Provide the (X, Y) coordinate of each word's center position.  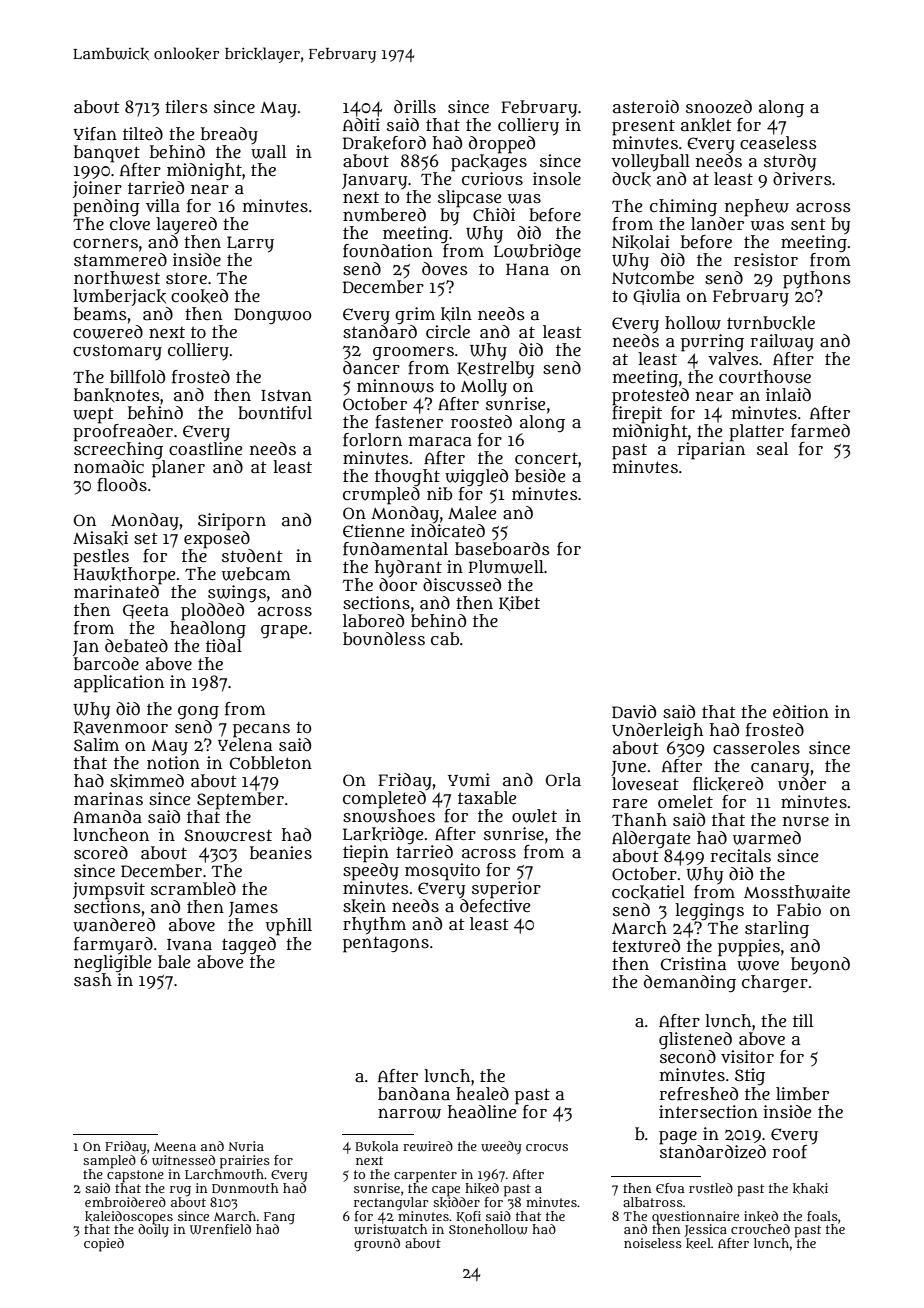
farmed (820, 431)
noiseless (653, 1243)
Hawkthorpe (124, 575)
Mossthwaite (797, 892)
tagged (249, 945)
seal (772, 448)
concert (546, 458)
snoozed (719, 107)
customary (117, 352)
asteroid (646, 106)
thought (407, 477)
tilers (186, 106)
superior (506, 890)
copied (104, 1245)
